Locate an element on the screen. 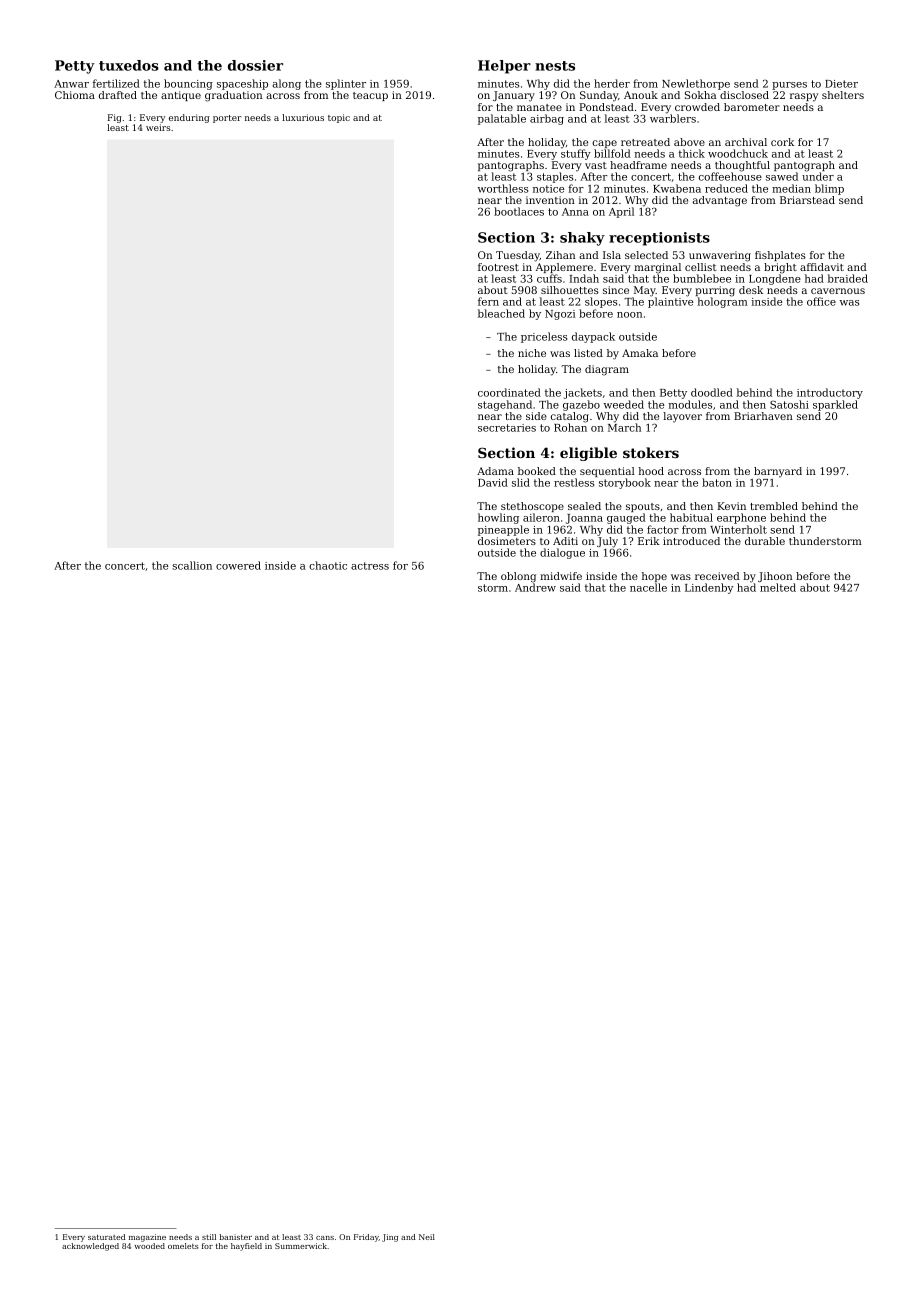  wooded is located at coordinates (150, 1246).
